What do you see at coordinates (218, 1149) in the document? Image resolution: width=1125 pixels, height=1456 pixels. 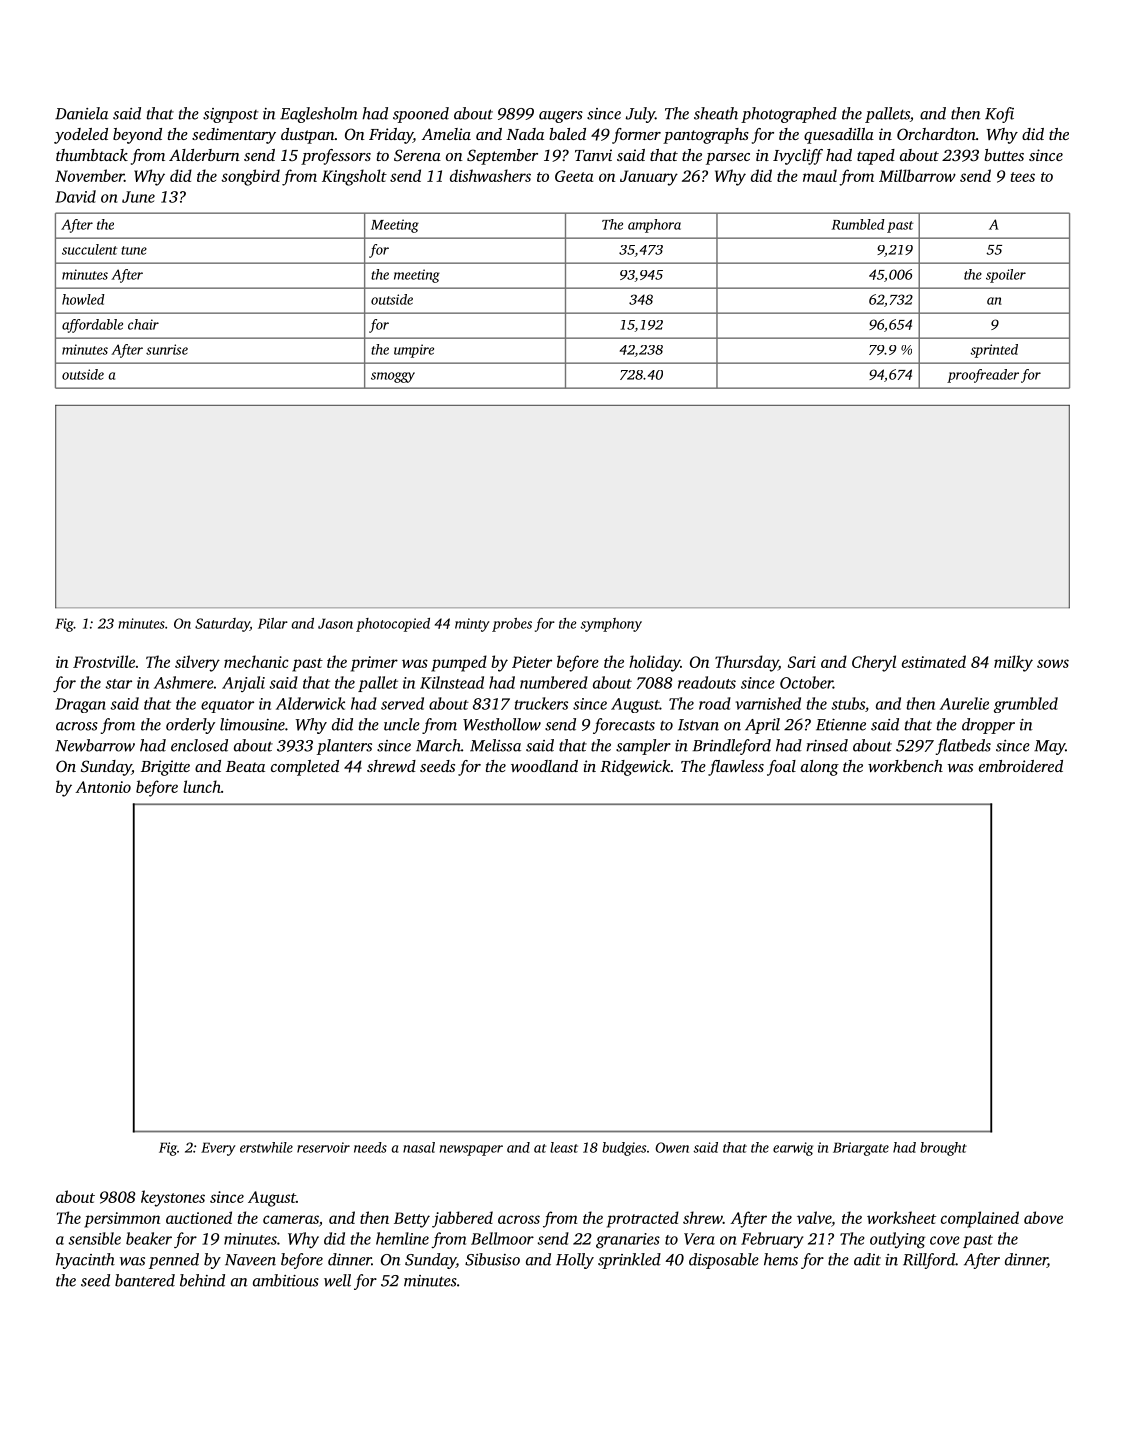 I see `Every` at bounding box center [218, 1149].
